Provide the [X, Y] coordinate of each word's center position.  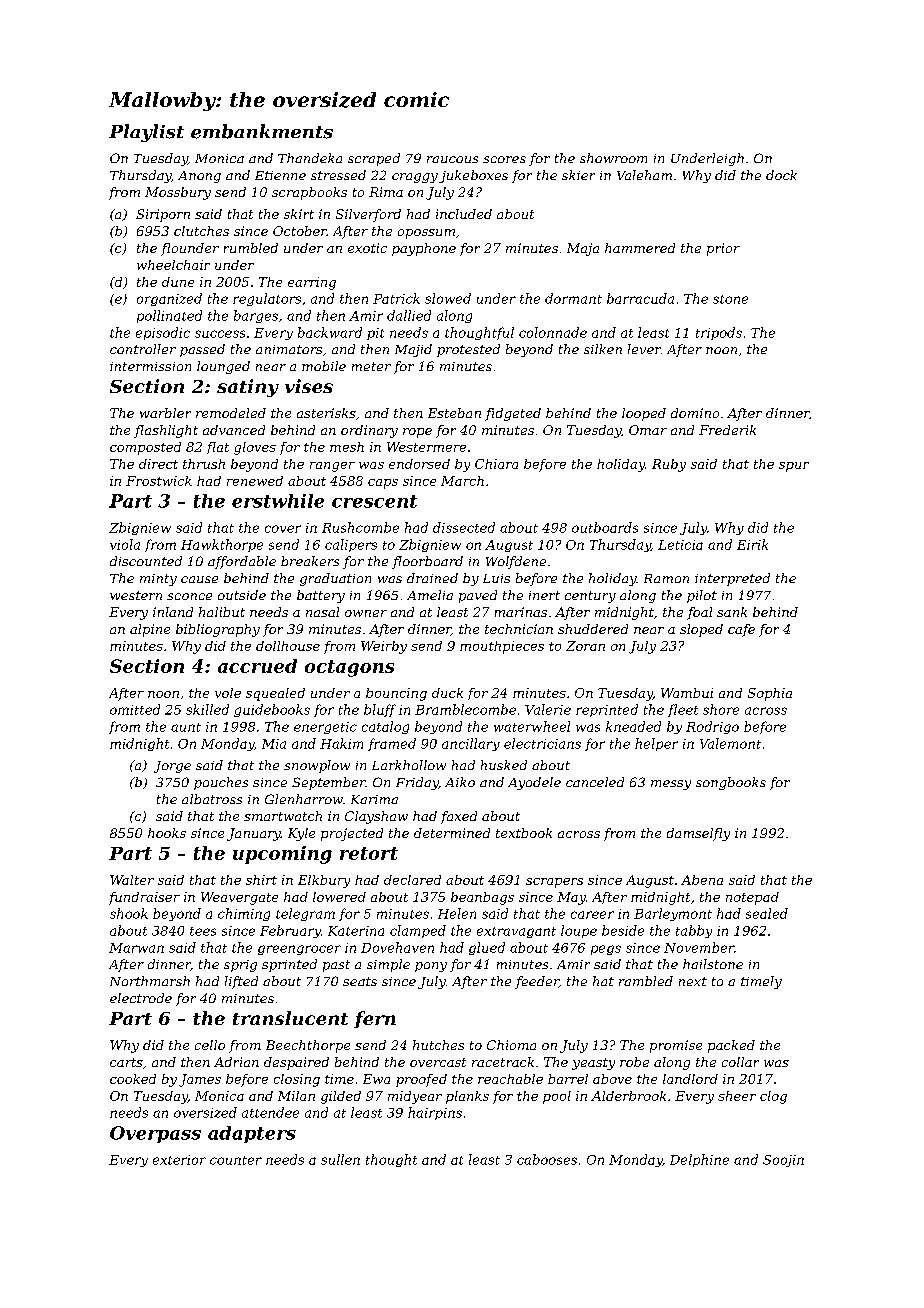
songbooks [731, 783]
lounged [223, 367]
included [464, 214]
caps [383, 484]
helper [656, 744]
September [329, 783]
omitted [135, 709]
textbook [524, 833]
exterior [179, 1160]
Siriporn [163, 215]
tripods [719, 333]
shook [129, 913]
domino [695, 413]
